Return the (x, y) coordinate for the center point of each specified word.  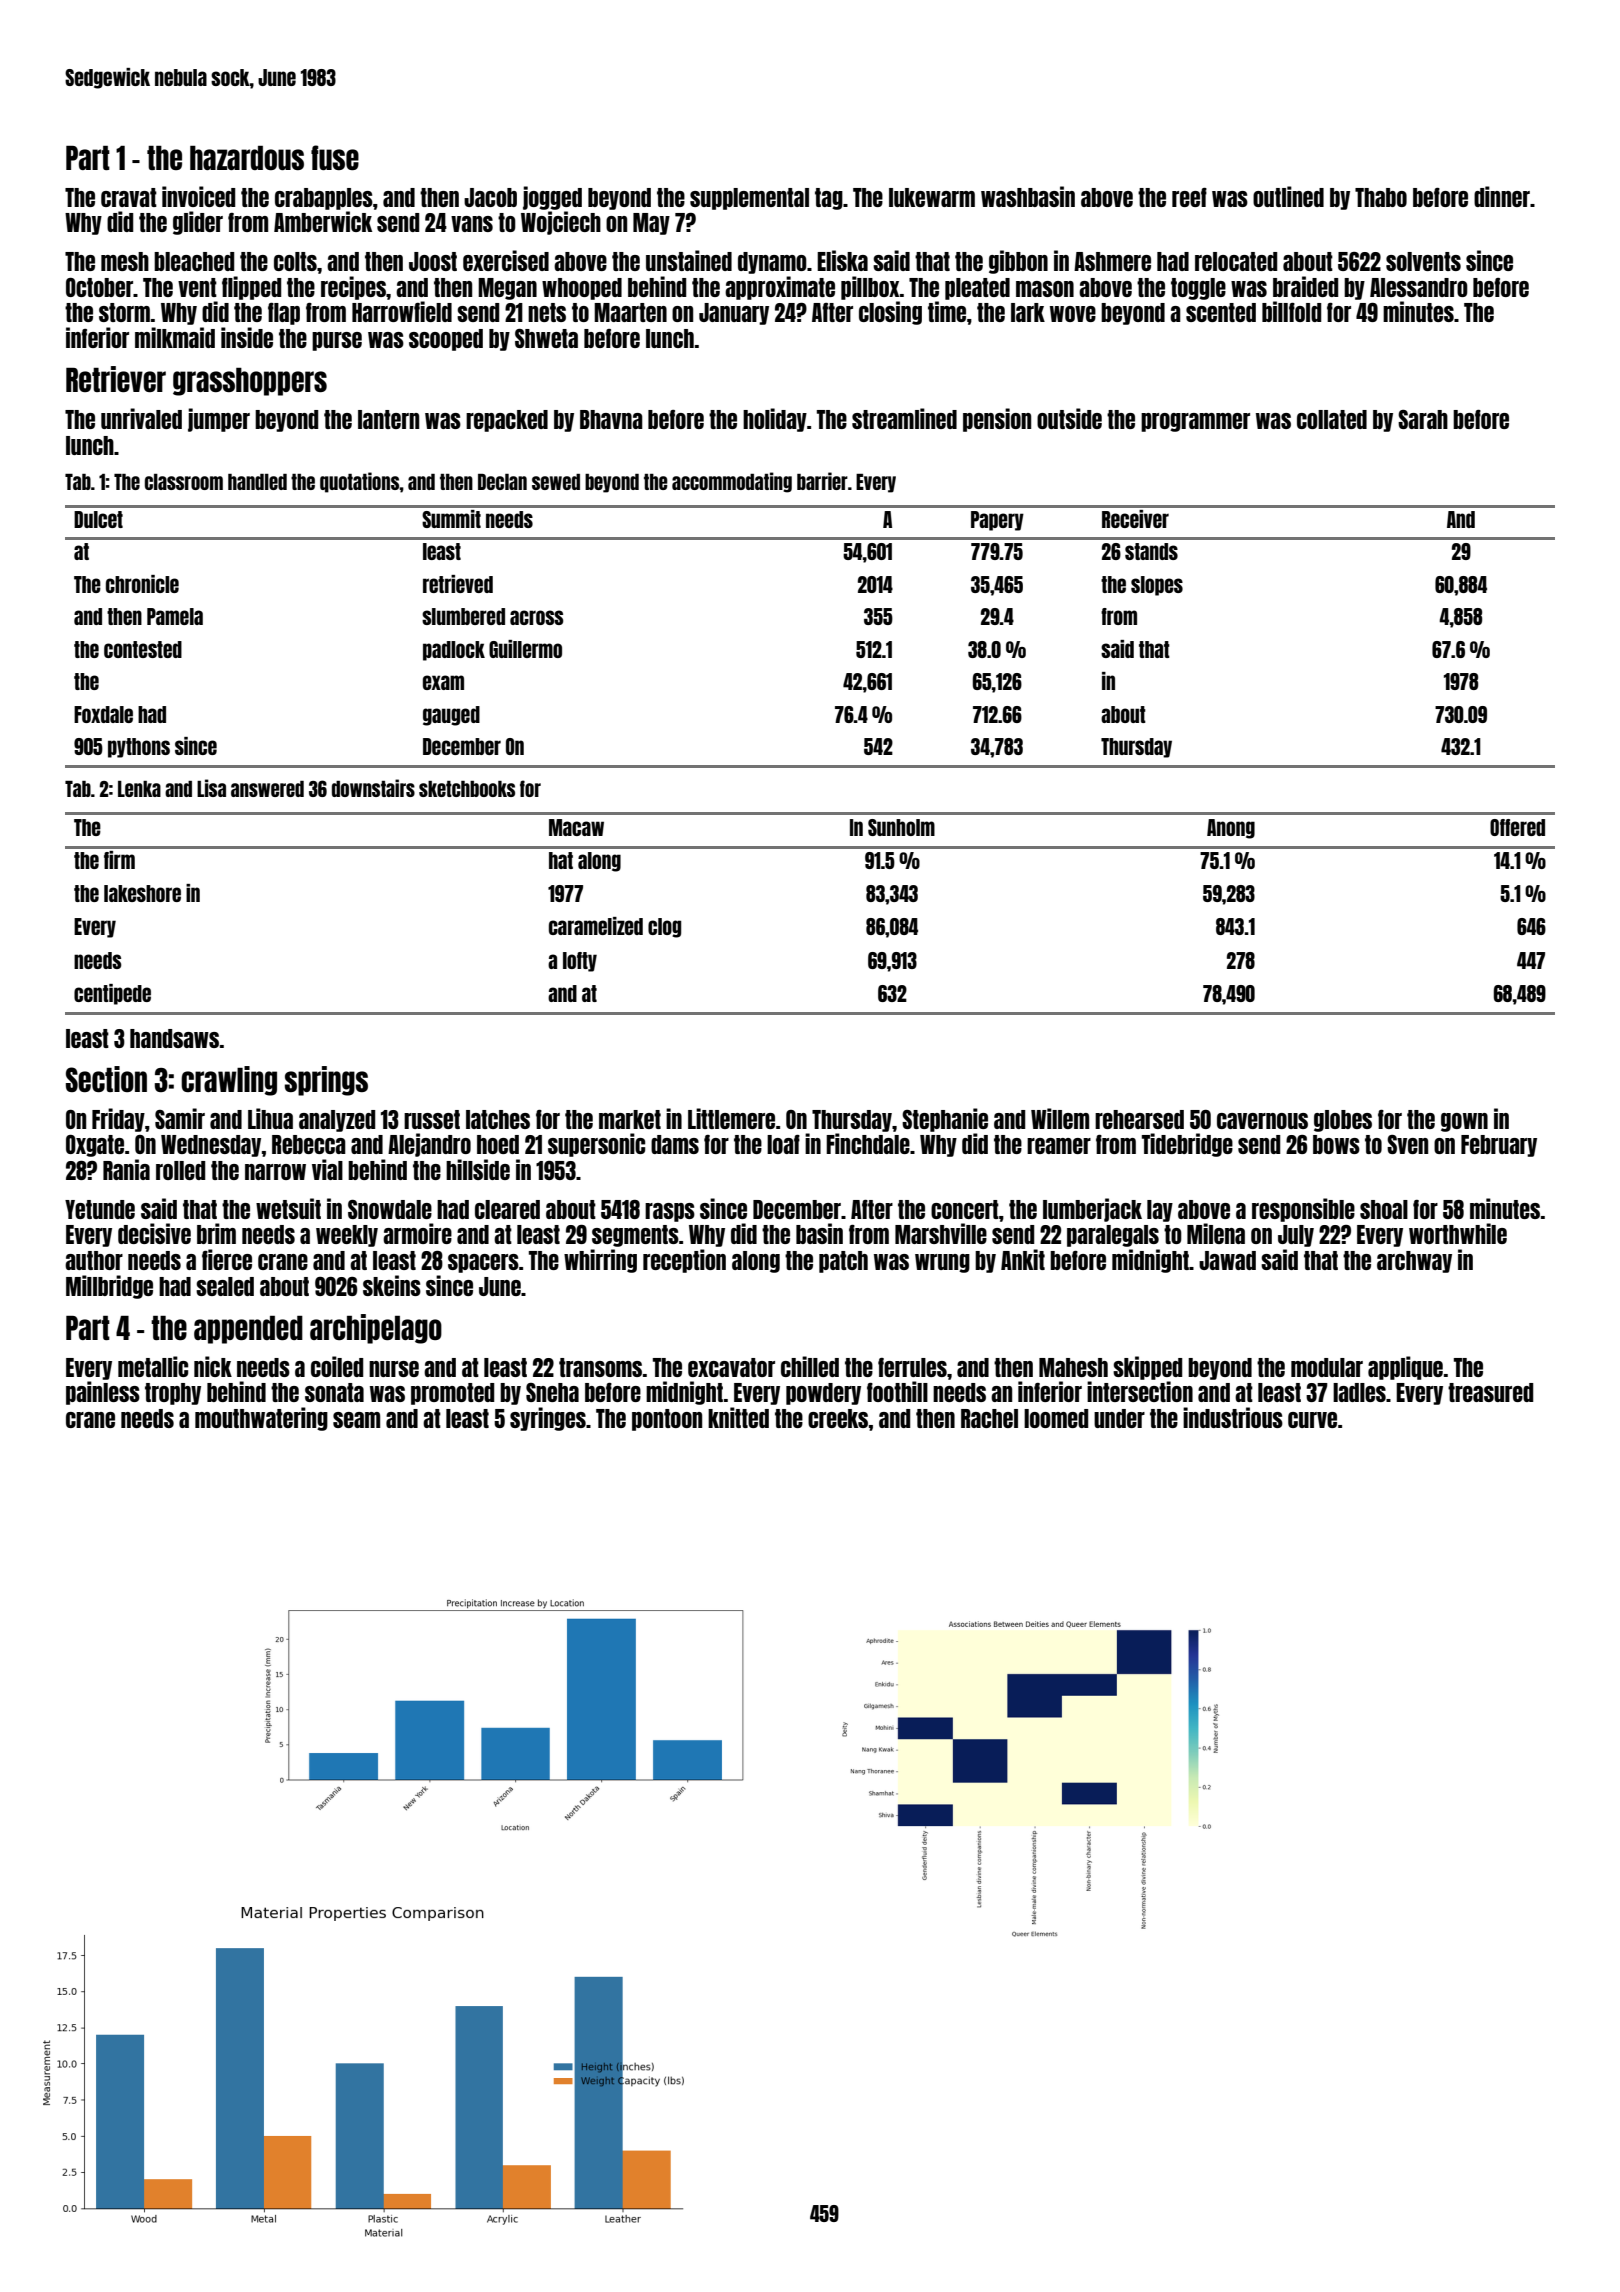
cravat (129, 197)
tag (829, 199)
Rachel (989, 1418)
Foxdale (103, 714)
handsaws (174, 1038)
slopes (1157, 586)
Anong (1231, 829)
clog (664, 928)
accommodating (732, 482)
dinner (1502, 196)
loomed (1056, 1418)
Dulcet (98, 519)
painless (103, 1393)
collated (1332, 419)
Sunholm (901, 827)
